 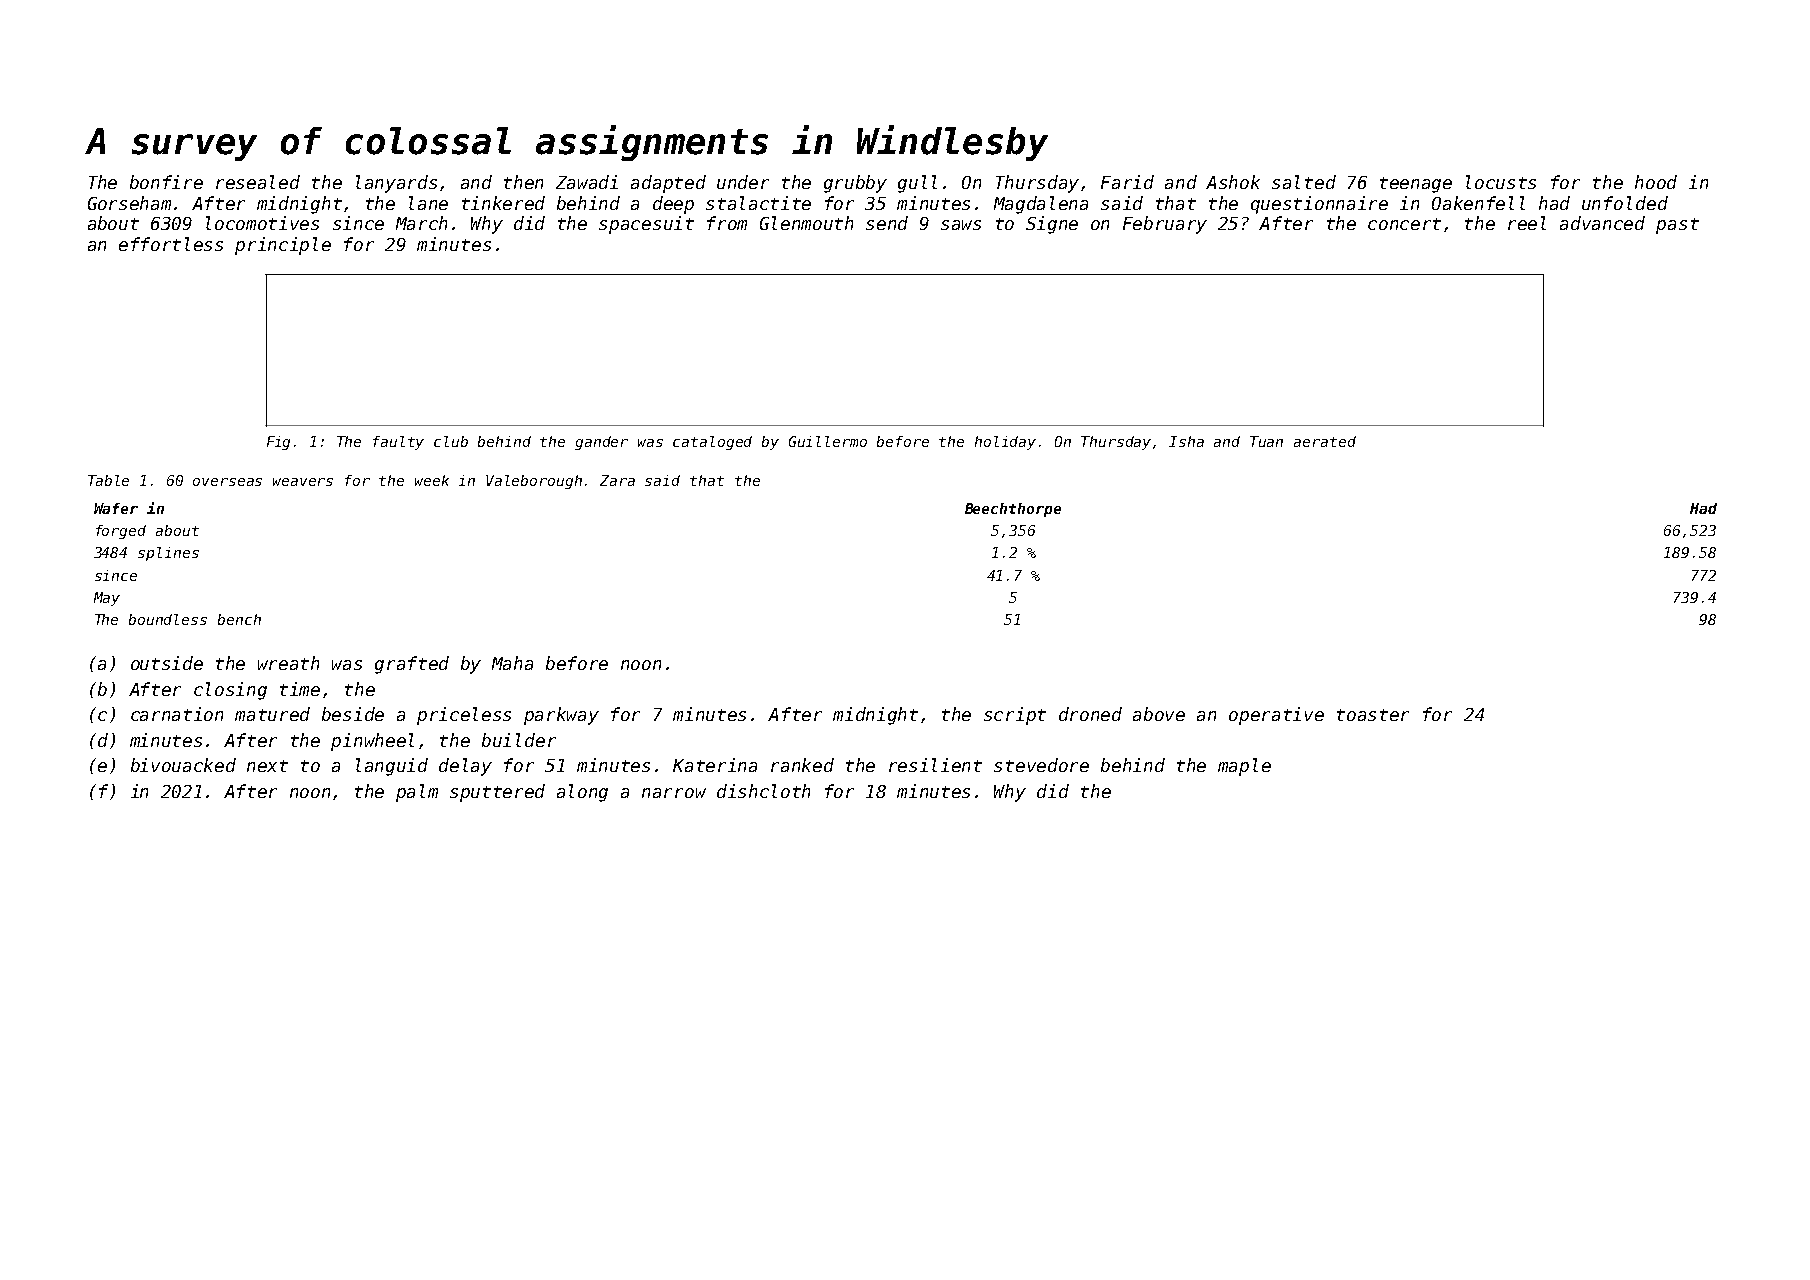 What do you see at coordinates (1325, 441) in the screenshot?
I see `aerated` at bounding box center [1325, 441].
